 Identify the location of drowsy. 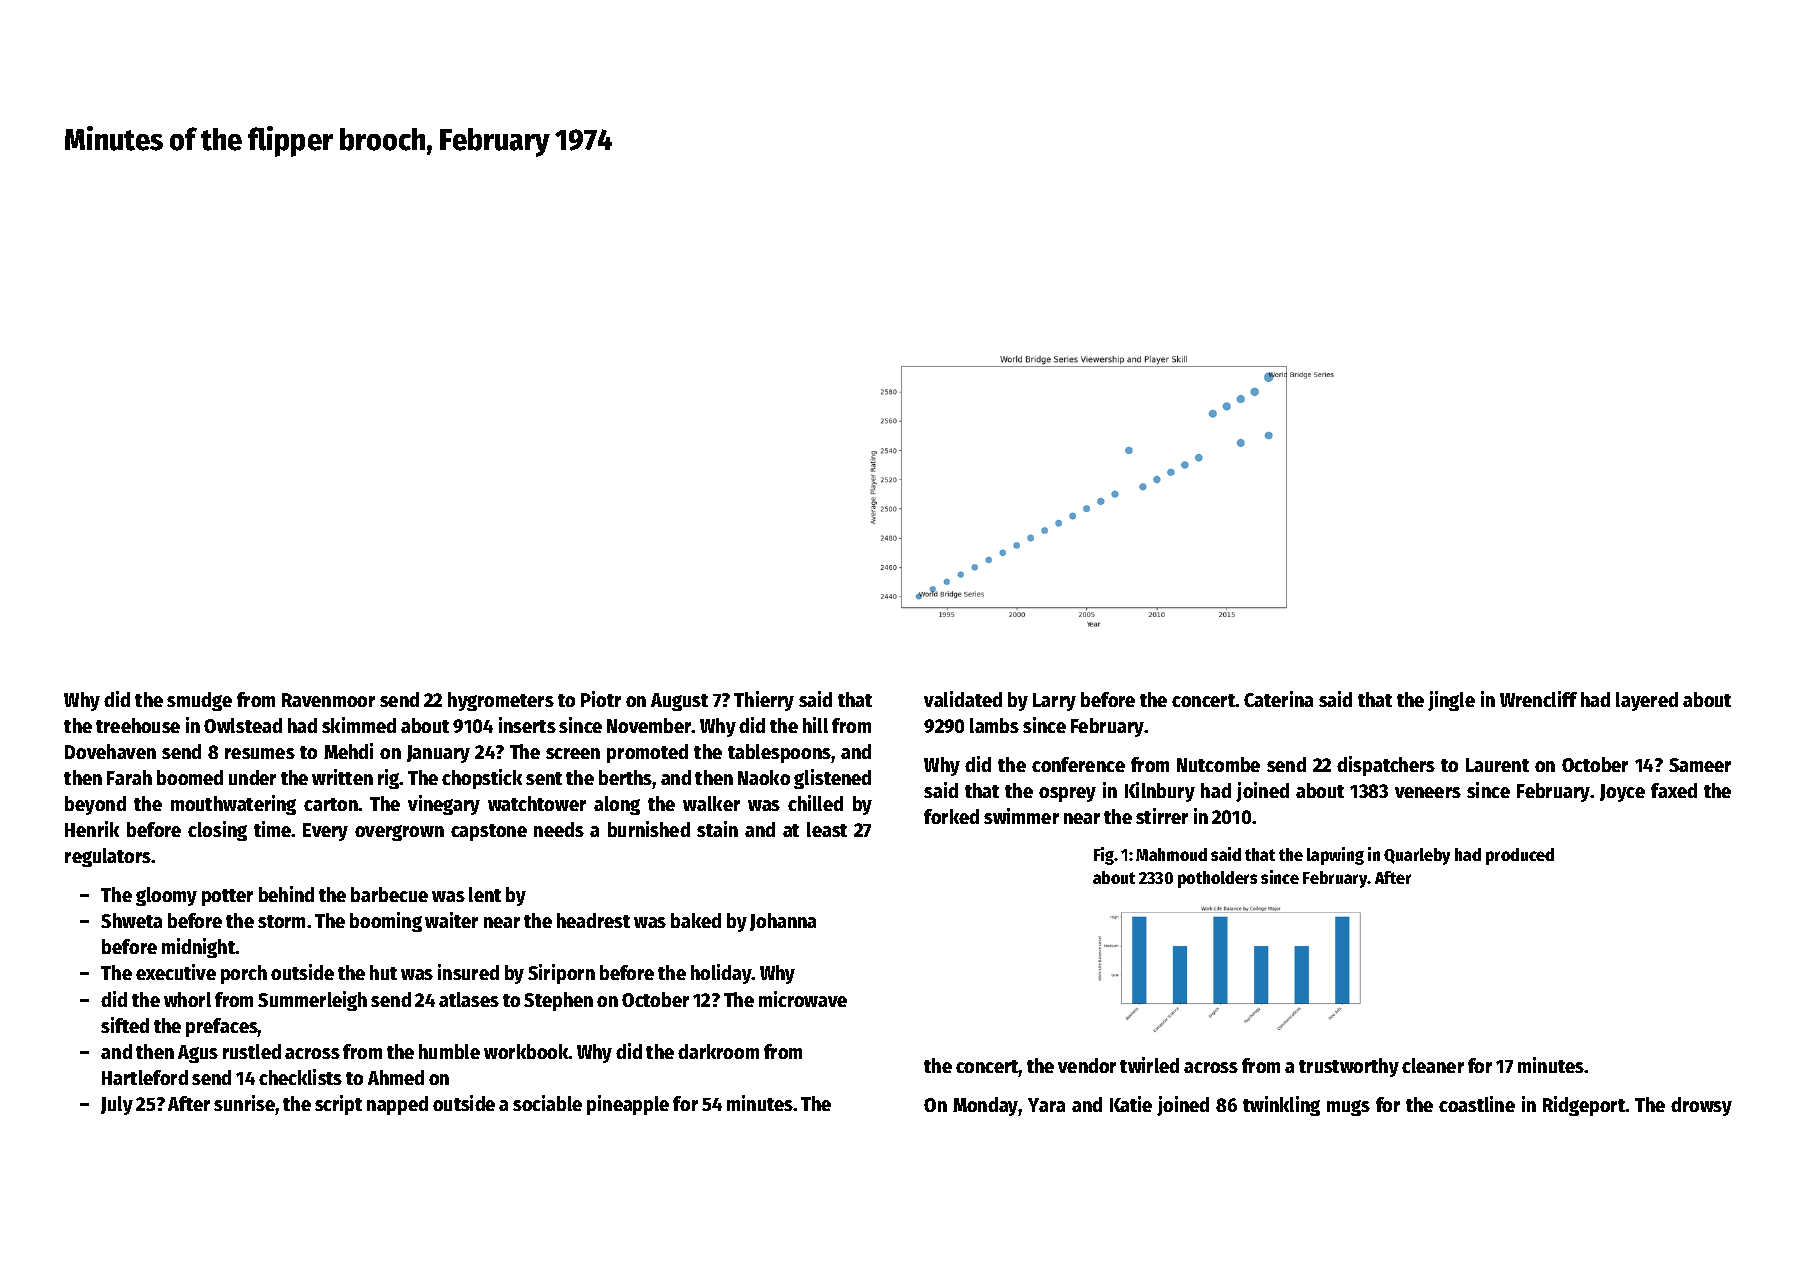
(1701, 1106).
